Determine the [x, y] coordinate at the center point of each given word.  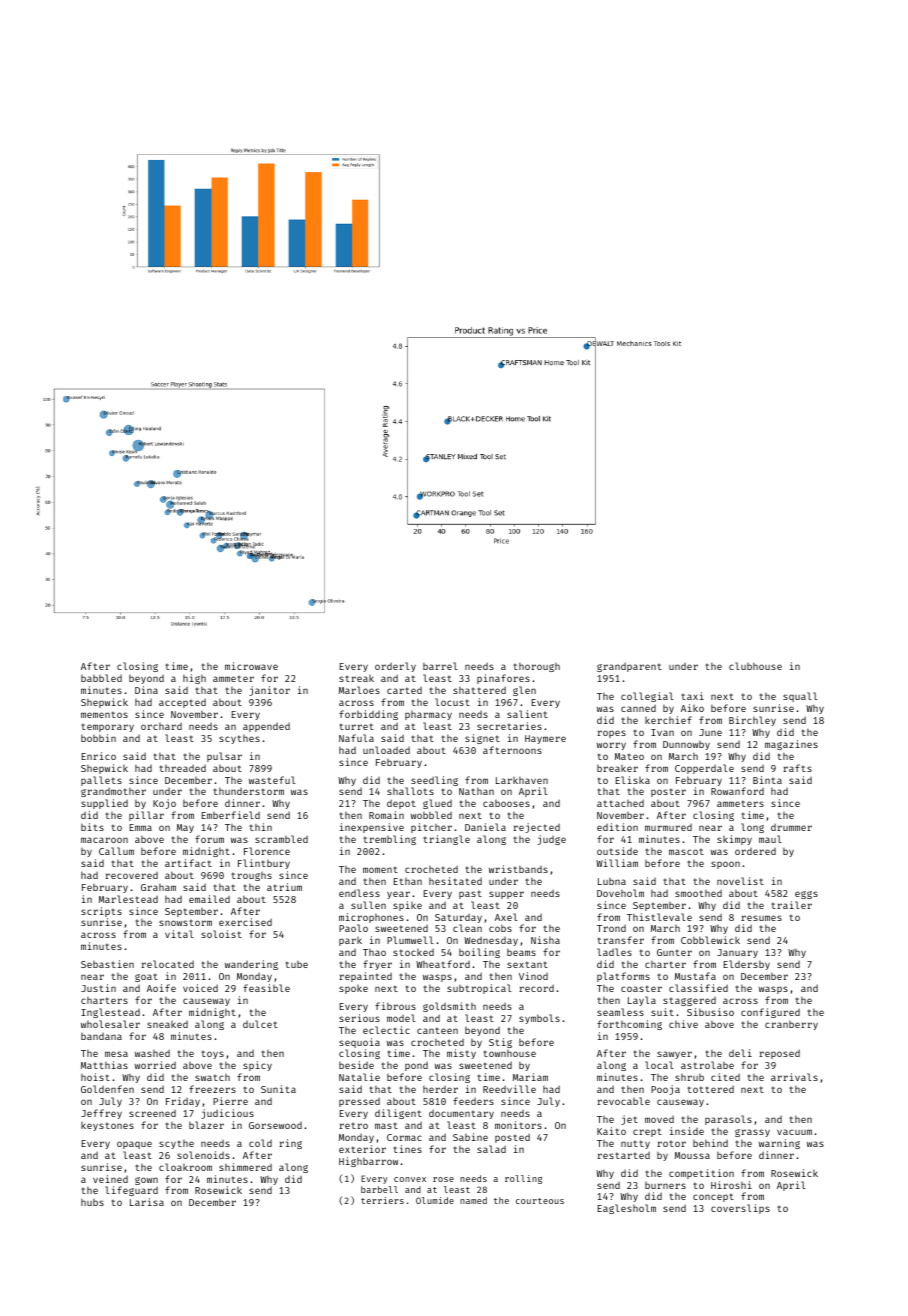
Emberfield [231, 815]
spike [407, 906]
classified [698, 988]
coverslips [740, 1209]
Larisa [147, 1202]
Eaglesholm [627, 1209]
